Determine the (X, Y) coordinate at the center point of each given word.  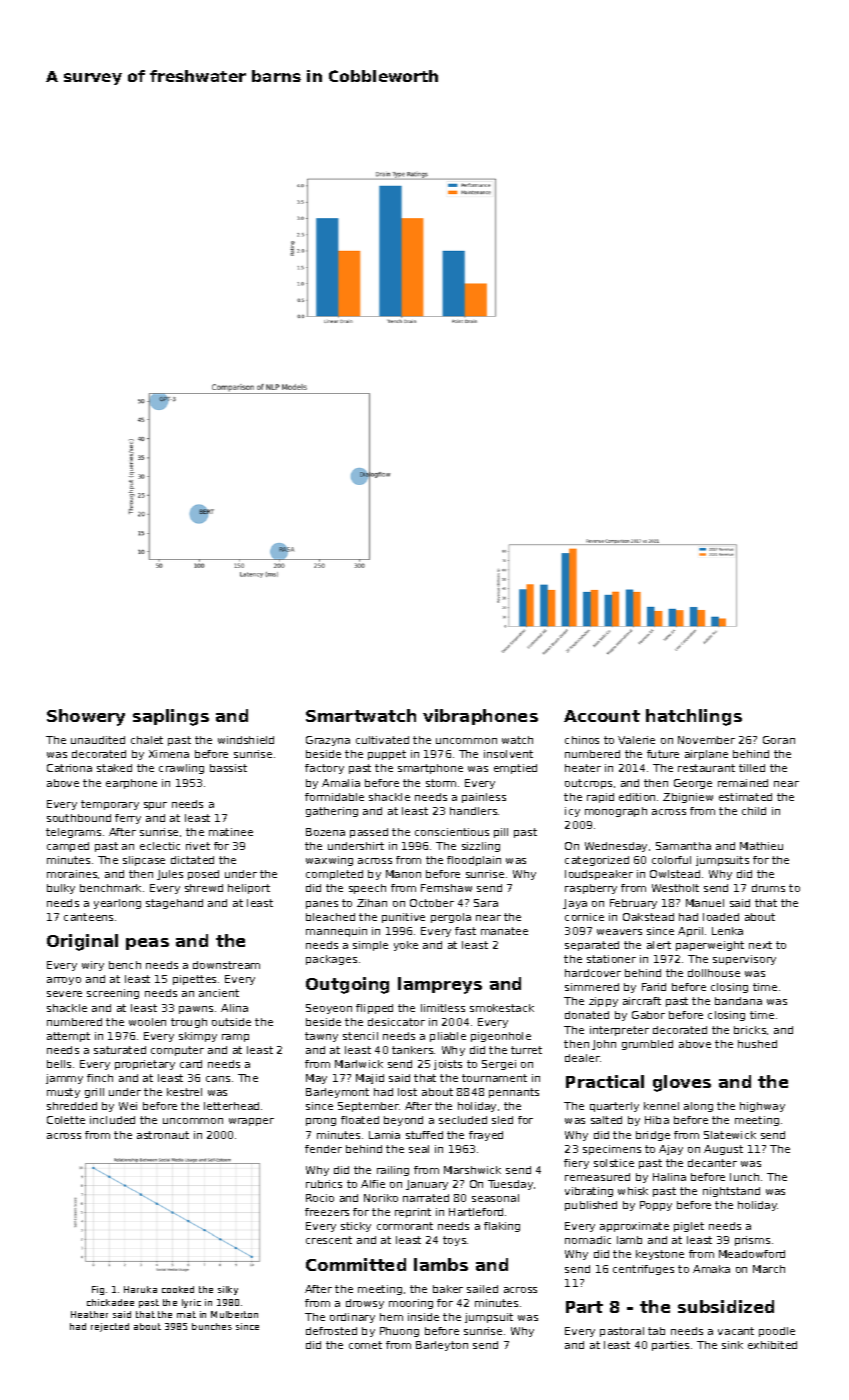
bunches (212, 1326)
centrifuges (643, 1270)
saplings (171, 717)
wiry (93, 966)
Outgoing (347, 985)
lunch (744, 1177)
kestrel (184, 1092)
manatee (504, 931)
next (760, 945)
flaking (502, 1227)
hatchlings (694, 717)
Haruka (140, 1289)
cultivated (382, 740)
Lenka (727, 931)
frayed (486, 1136)
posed (203, 875)
